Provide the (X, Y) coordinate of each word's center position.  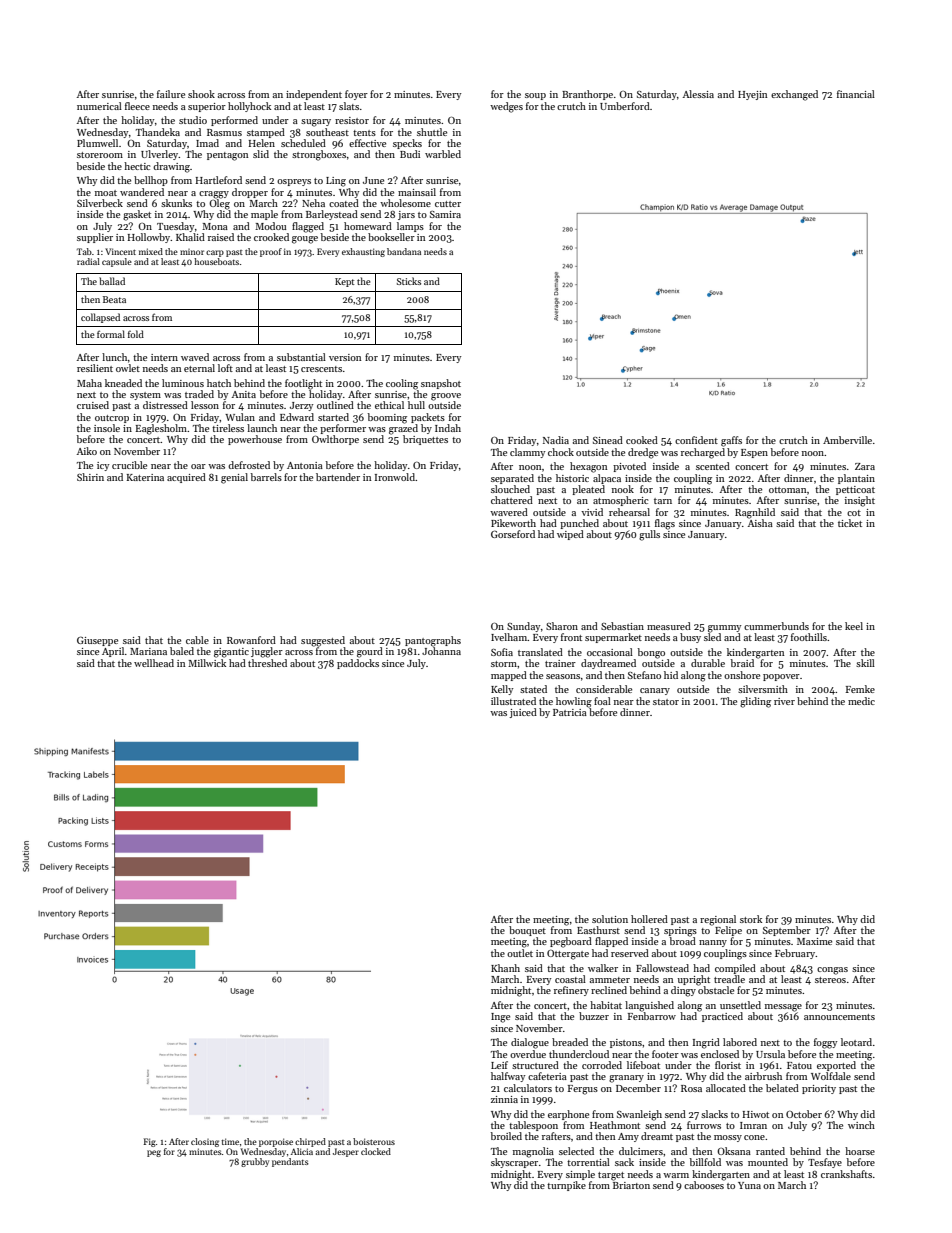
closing (205, 1142)
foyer (356, 95)
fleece (137, 106)
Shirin (90, 477)
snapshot (441, 384)
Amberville (847, 440)
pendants (290, 1162)
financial (856, 94)
